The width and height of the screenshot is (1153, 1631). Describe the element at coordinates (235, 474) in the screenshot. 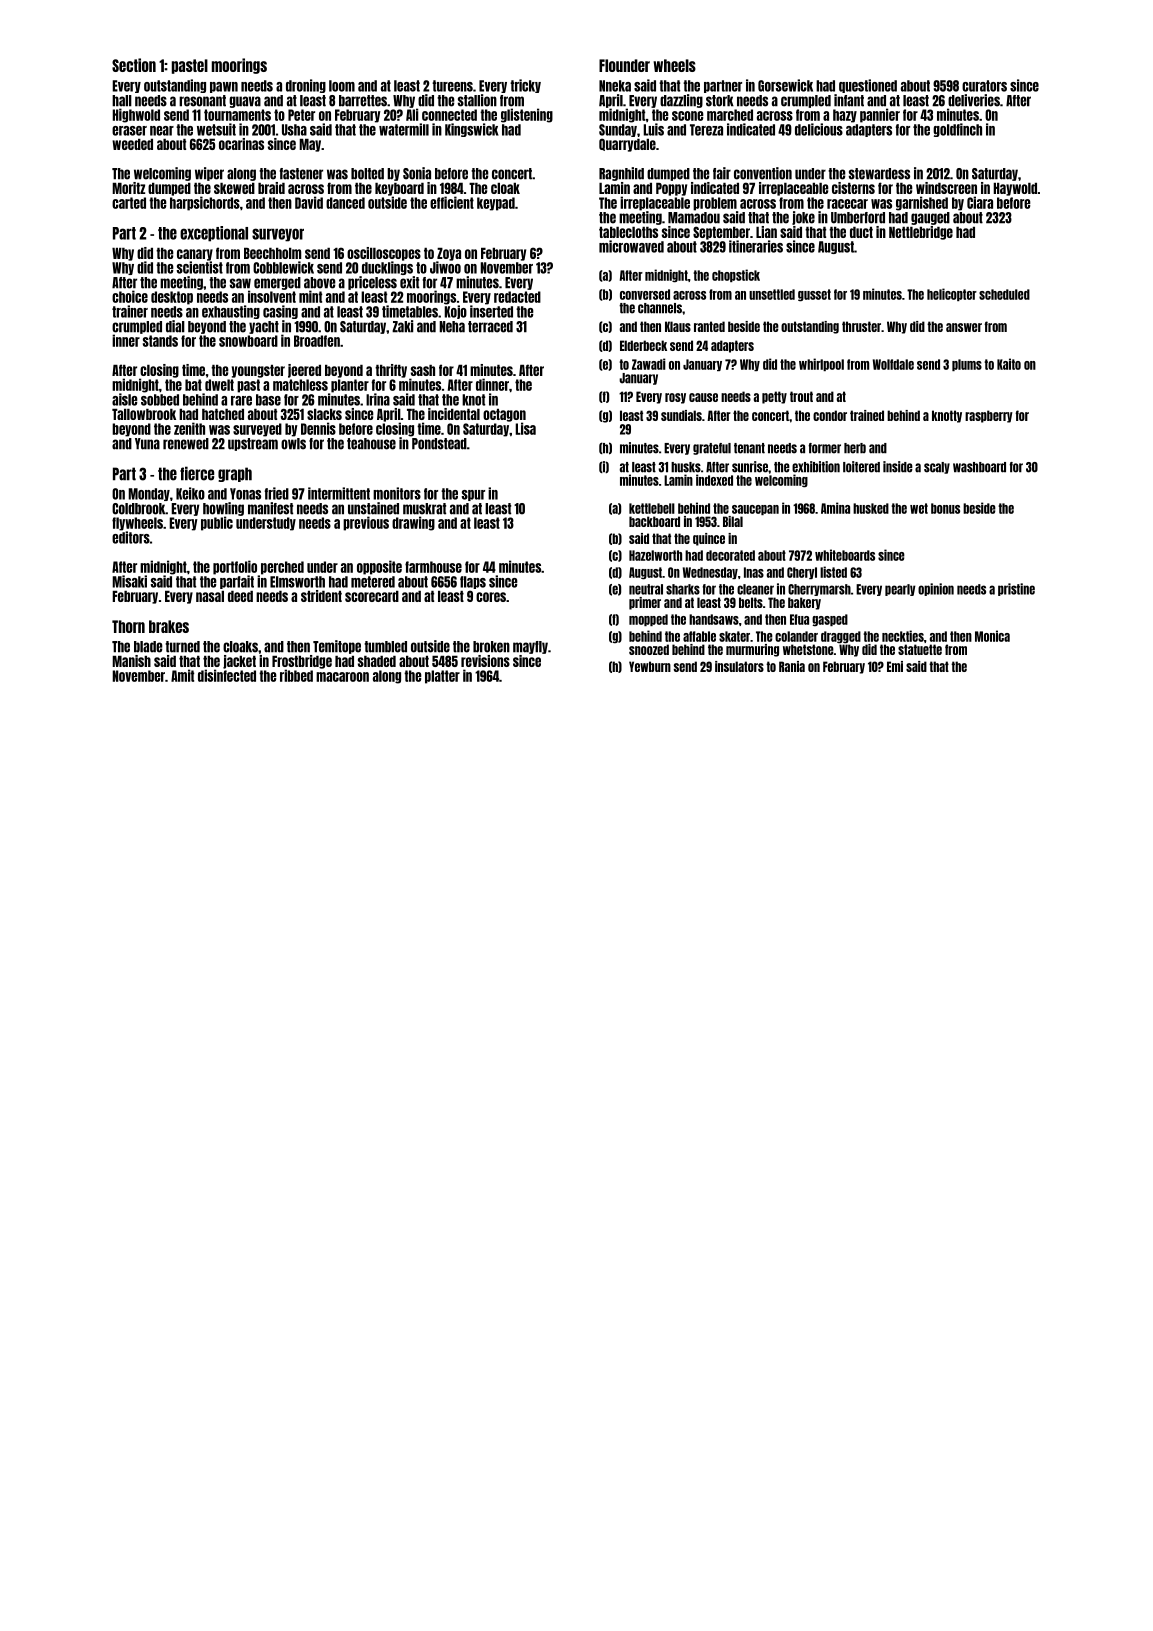

I see `graph` at that location.
